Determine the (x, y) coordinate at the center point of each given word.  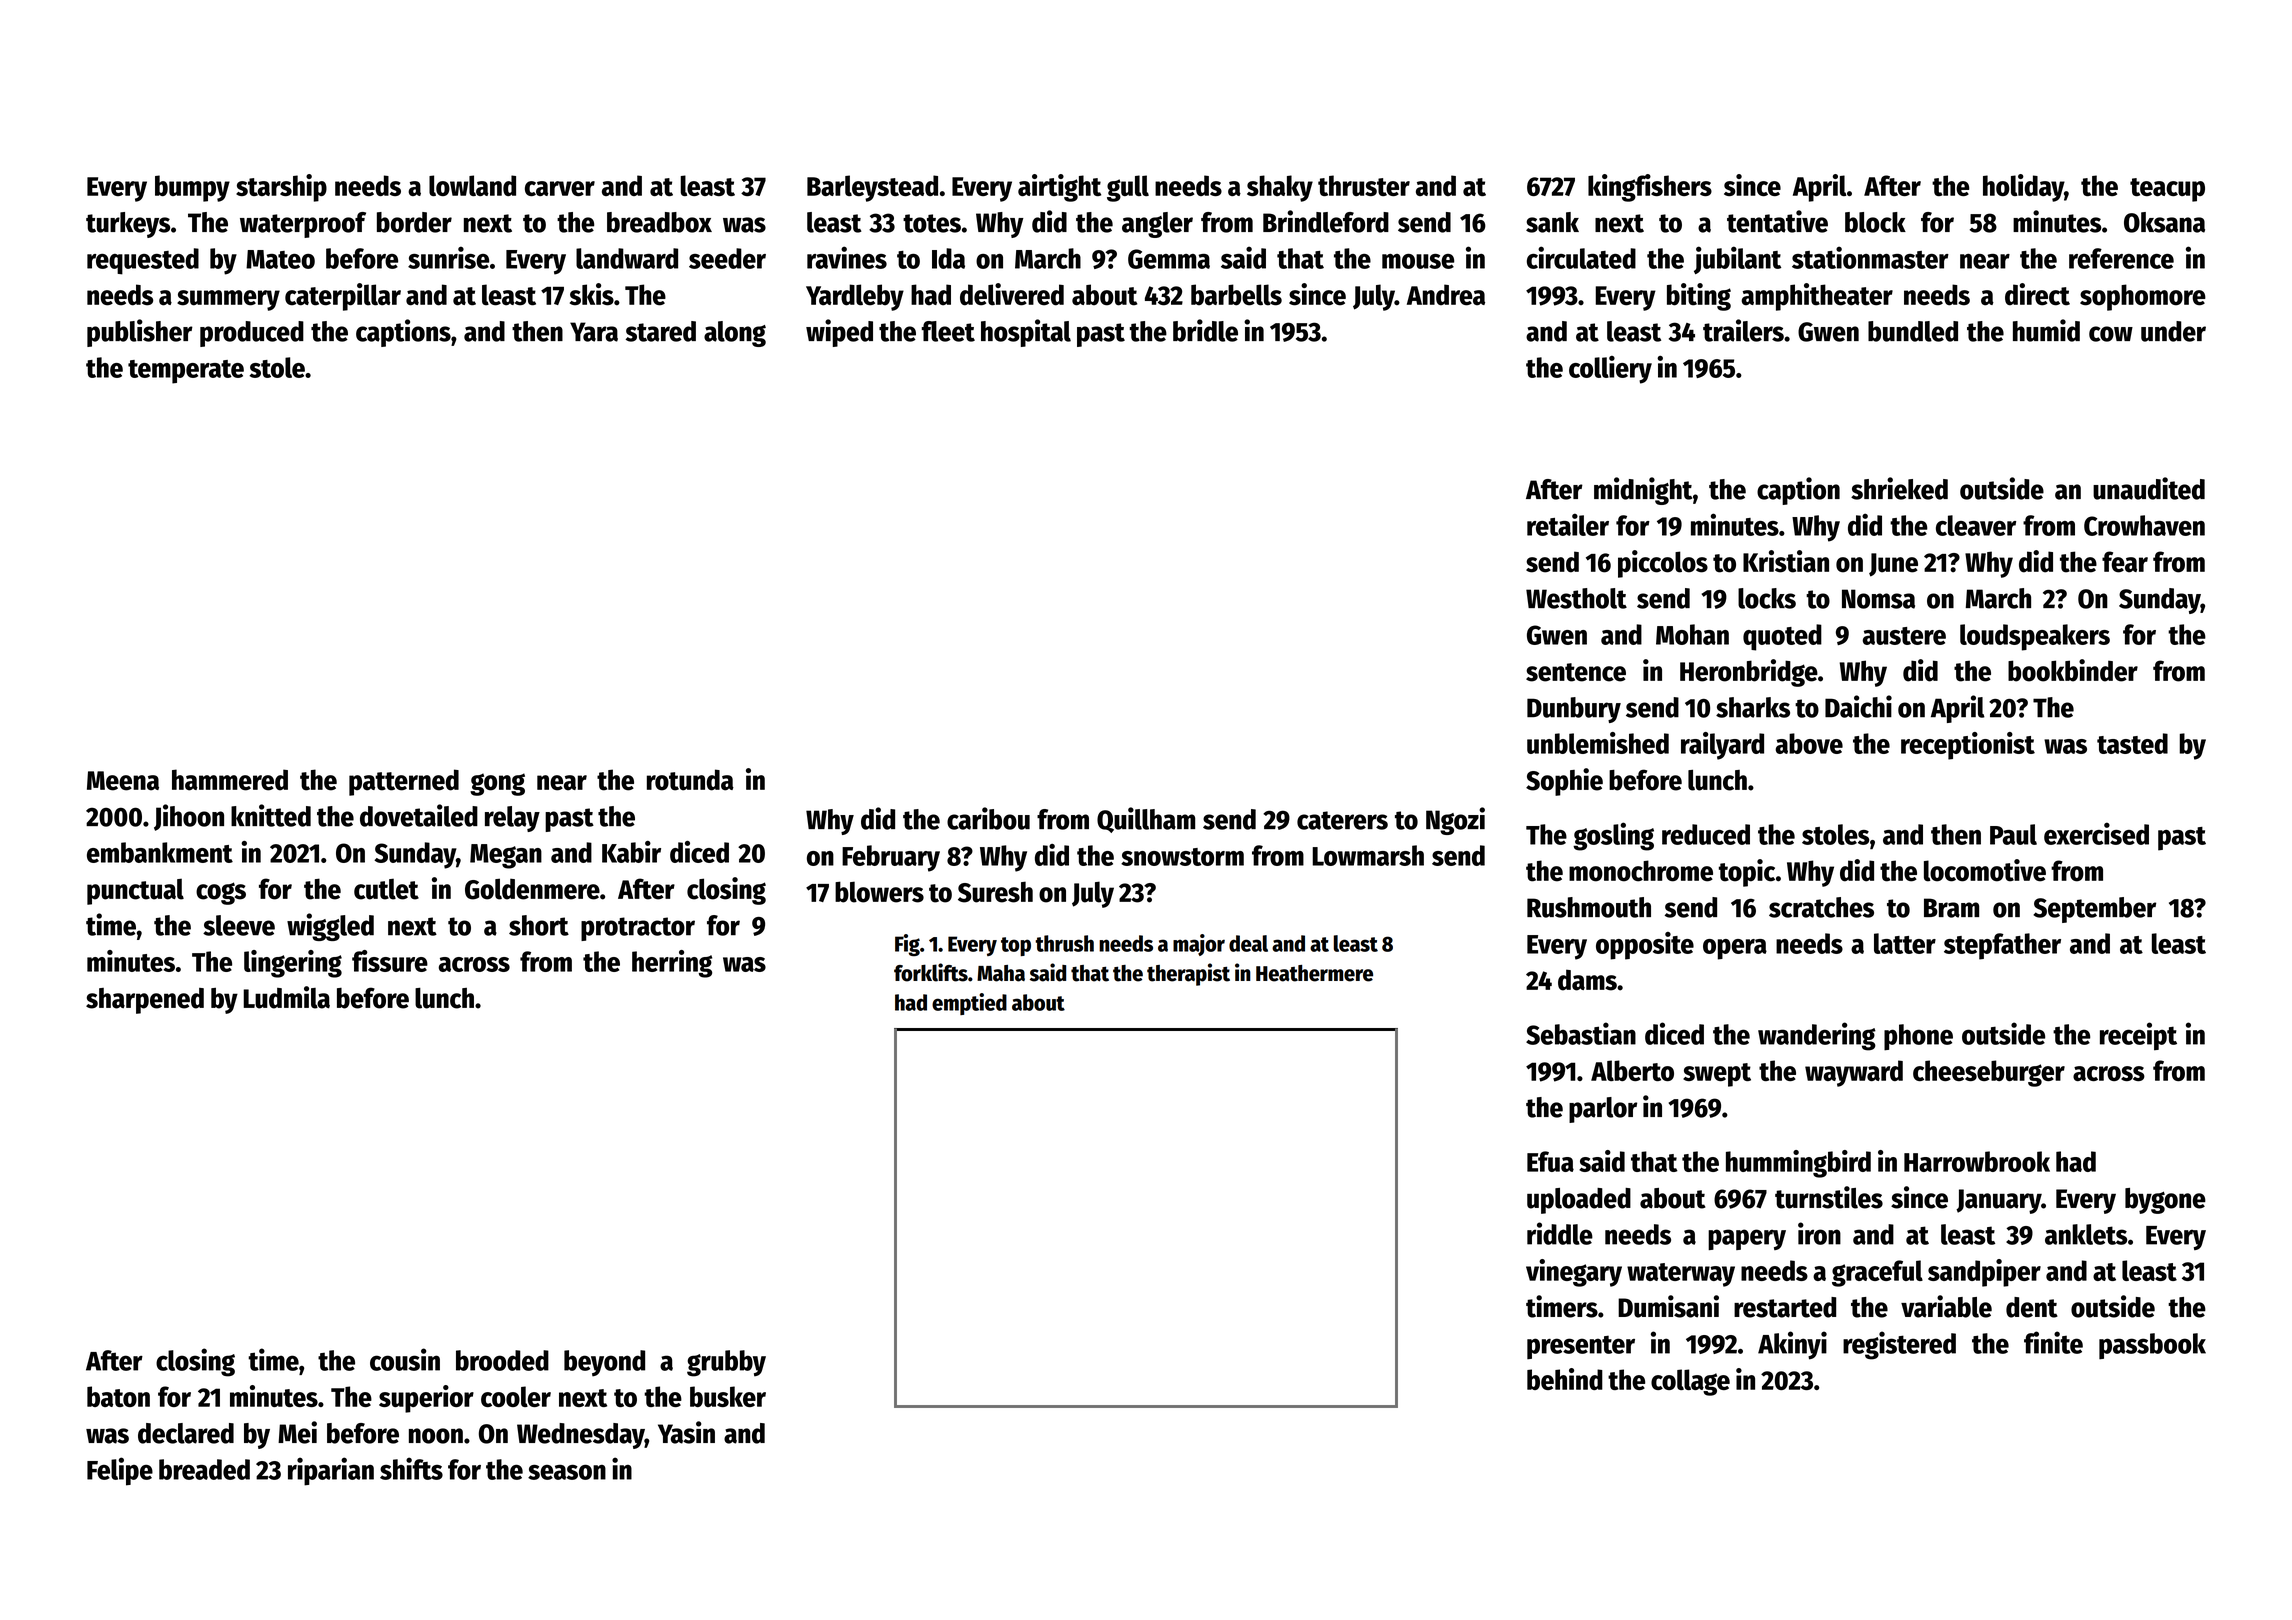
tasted (2132, 743)
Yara (594, 332)
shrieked (1899, 488)
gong (497, 784)
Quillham (1146, 820)
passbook (2152, 1346)
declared (186, 1433)
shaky (1280, 188)
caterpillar (343, 297)
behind (1565, 1379)
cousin (405, 1359)
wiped (839, 333)
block (1875, 222)
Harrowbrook (1977, 1161)
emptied (969, 1004)
